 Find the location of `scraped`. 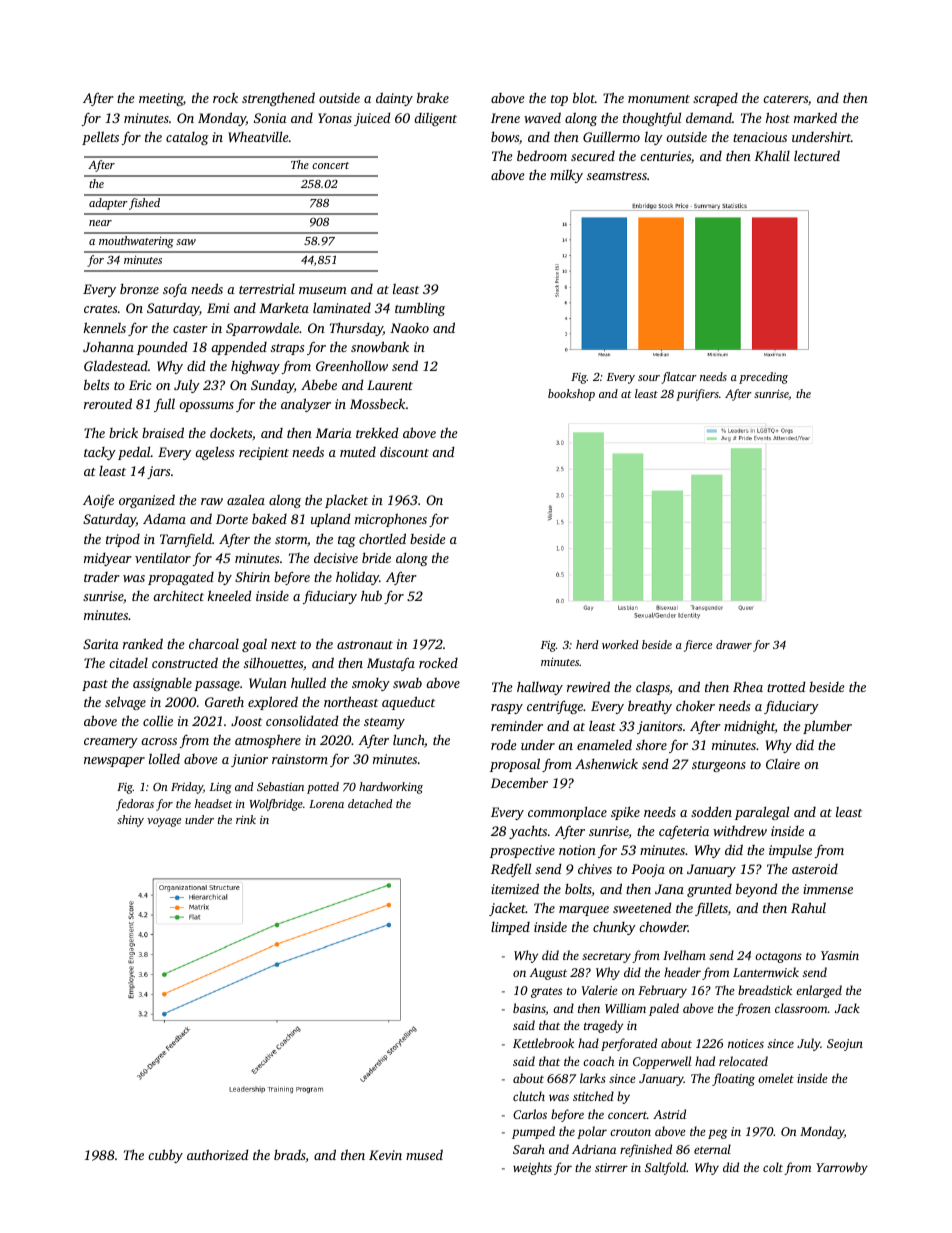

scraped is located at coordinates (715, 99).
